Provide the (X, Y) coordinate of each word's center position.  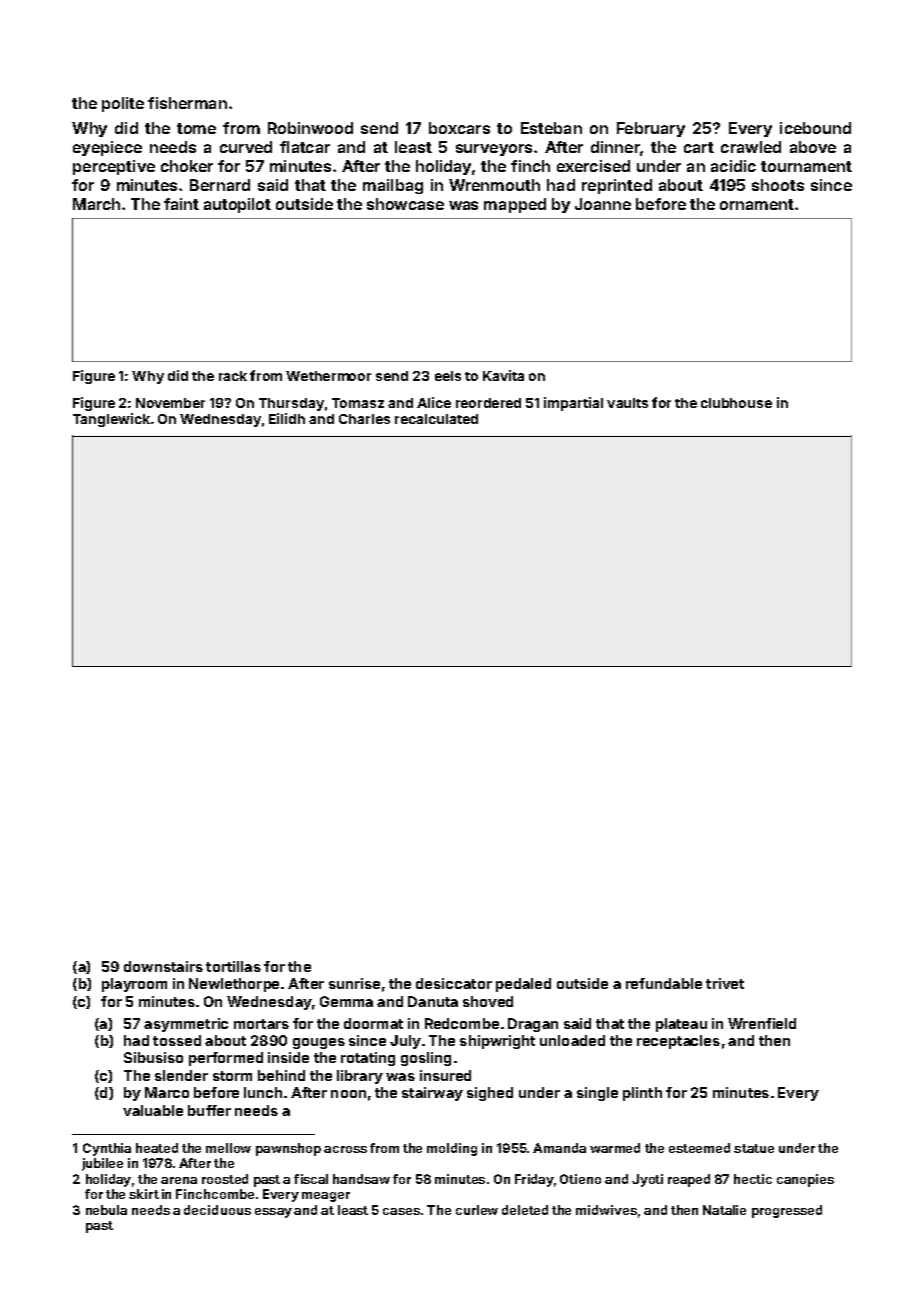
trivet (725, 983)
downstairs (163, 966)
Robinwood (310, 128)
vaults (627, 403)
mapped (515, 205)
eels (448, 376)
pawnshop (288, 1149)
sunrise (354, 983)
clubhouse (736, 403)
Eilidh (287, 418)
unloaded (572, 1040)
